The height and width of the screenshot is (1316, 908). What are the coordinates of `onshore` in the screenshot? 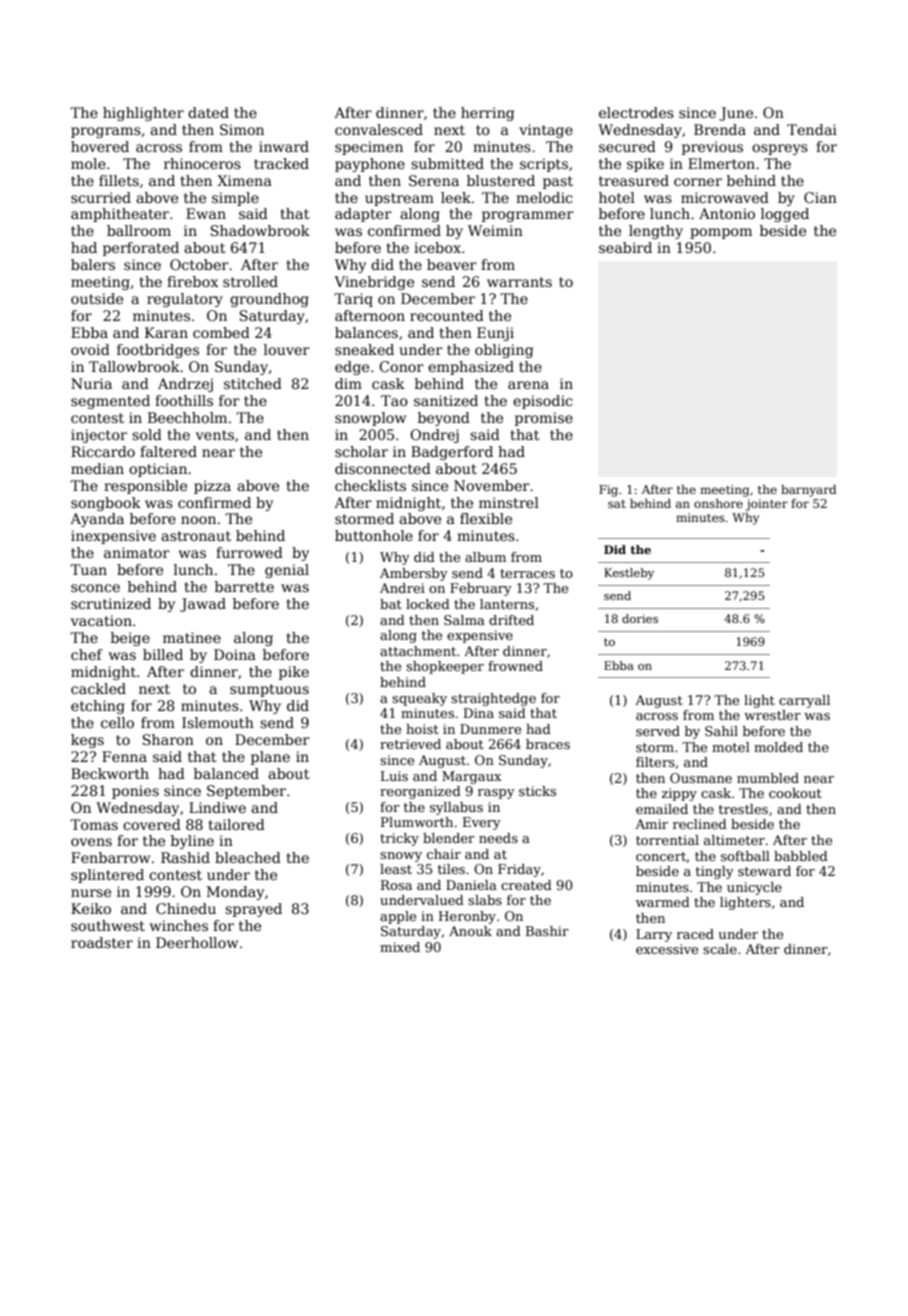 It's located at (718, 503).
